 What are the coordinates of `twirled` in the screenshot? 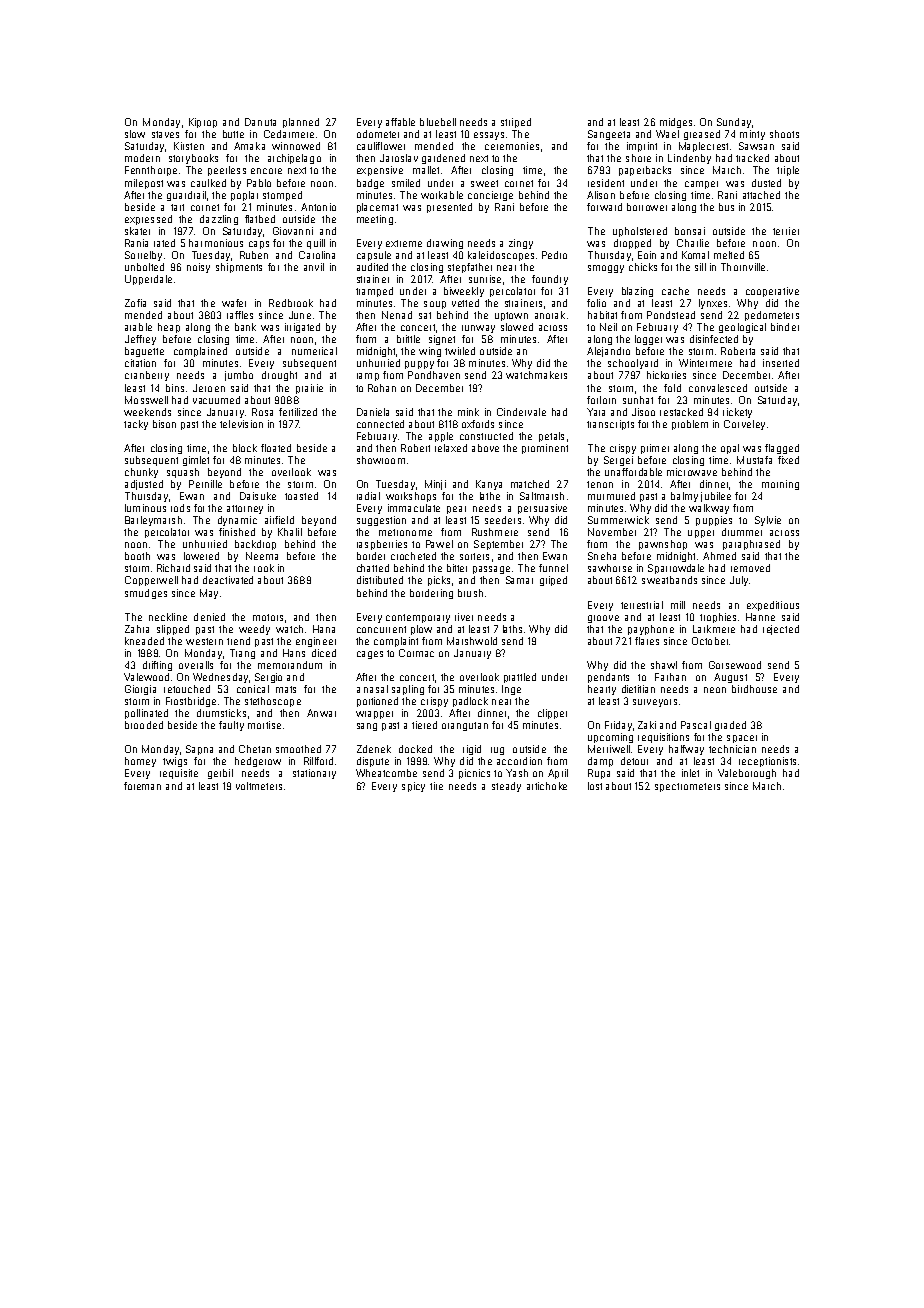 It's located at (460, 351).
